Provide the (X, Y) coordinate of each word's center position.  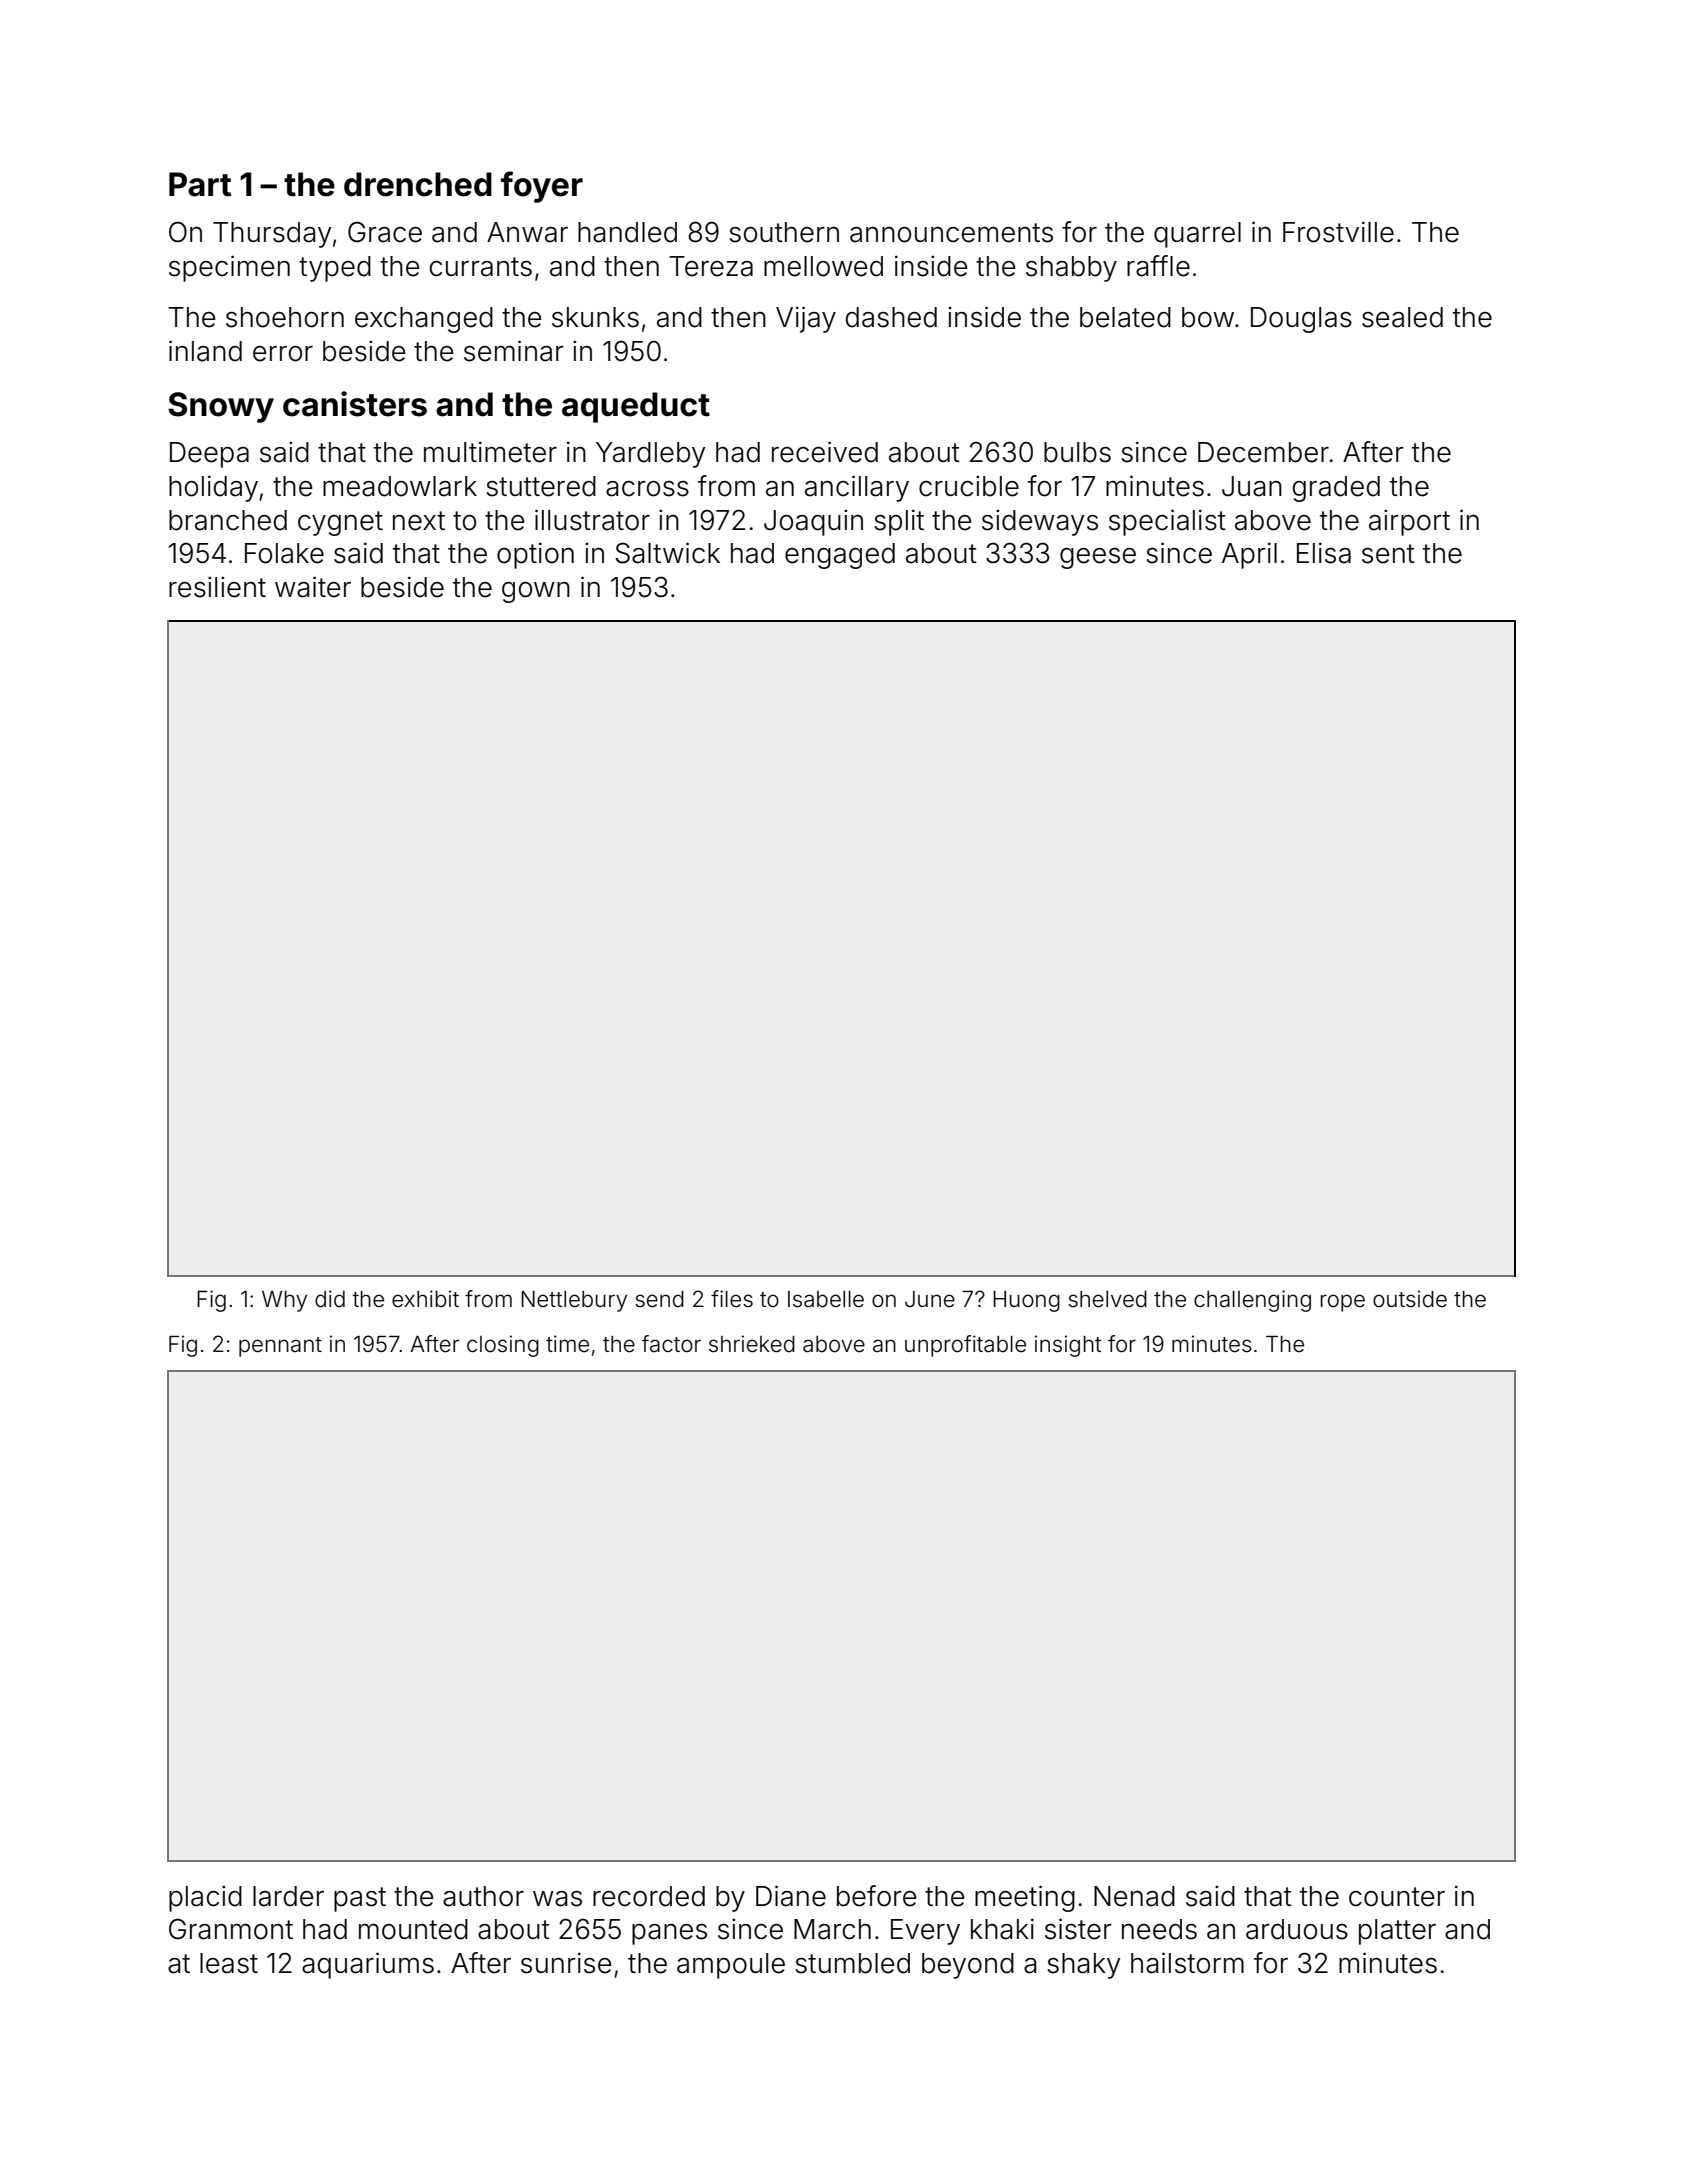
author (483, 1896)
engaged (840, 556)
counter (1397, 1897)
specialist (1167, 522)
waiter (313, 587)
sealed (1402, 317)
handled (627, 232)
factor (671, 1344)
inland (205, 351)
